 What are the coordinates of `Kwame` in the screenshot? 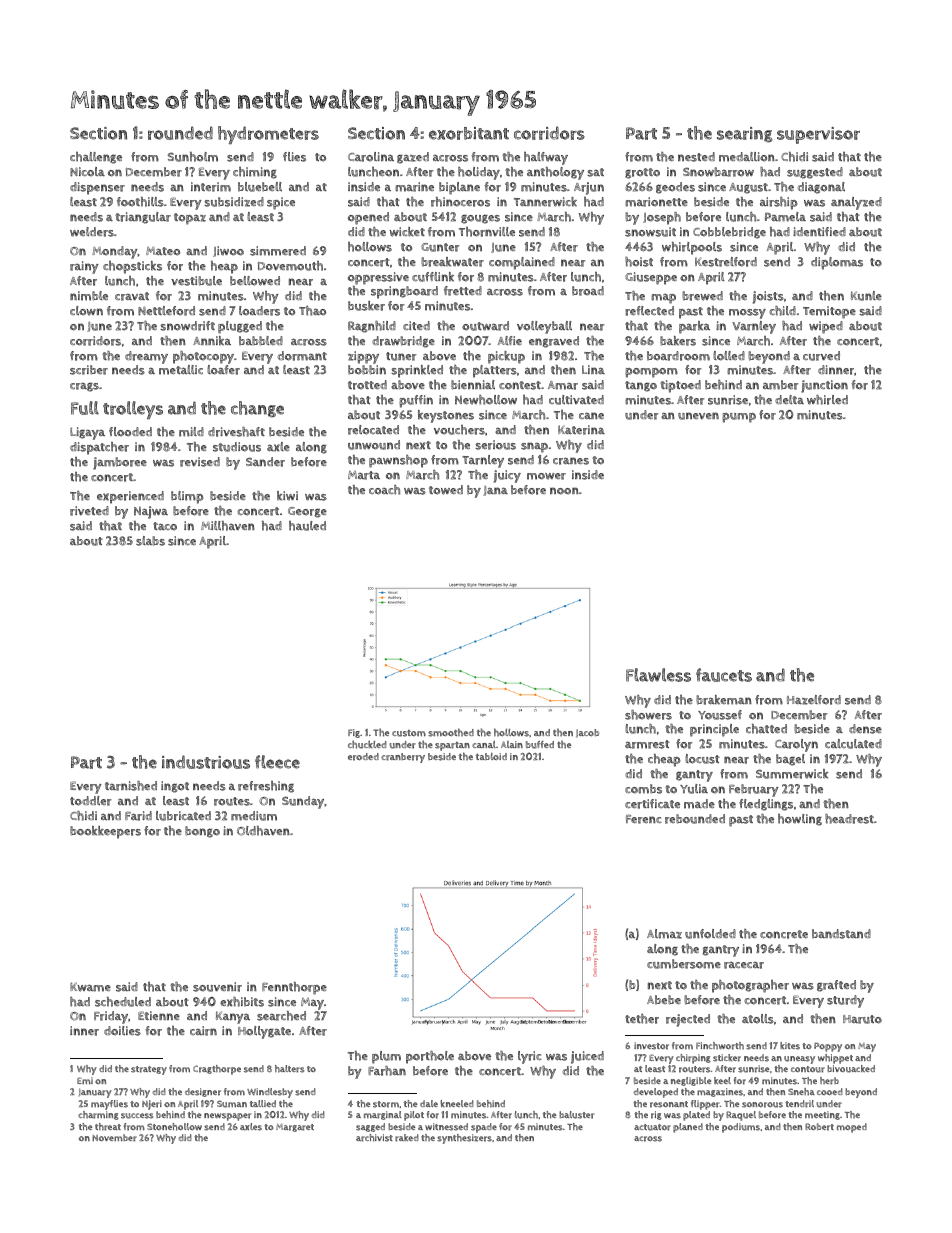 It's located at (90, 987).
